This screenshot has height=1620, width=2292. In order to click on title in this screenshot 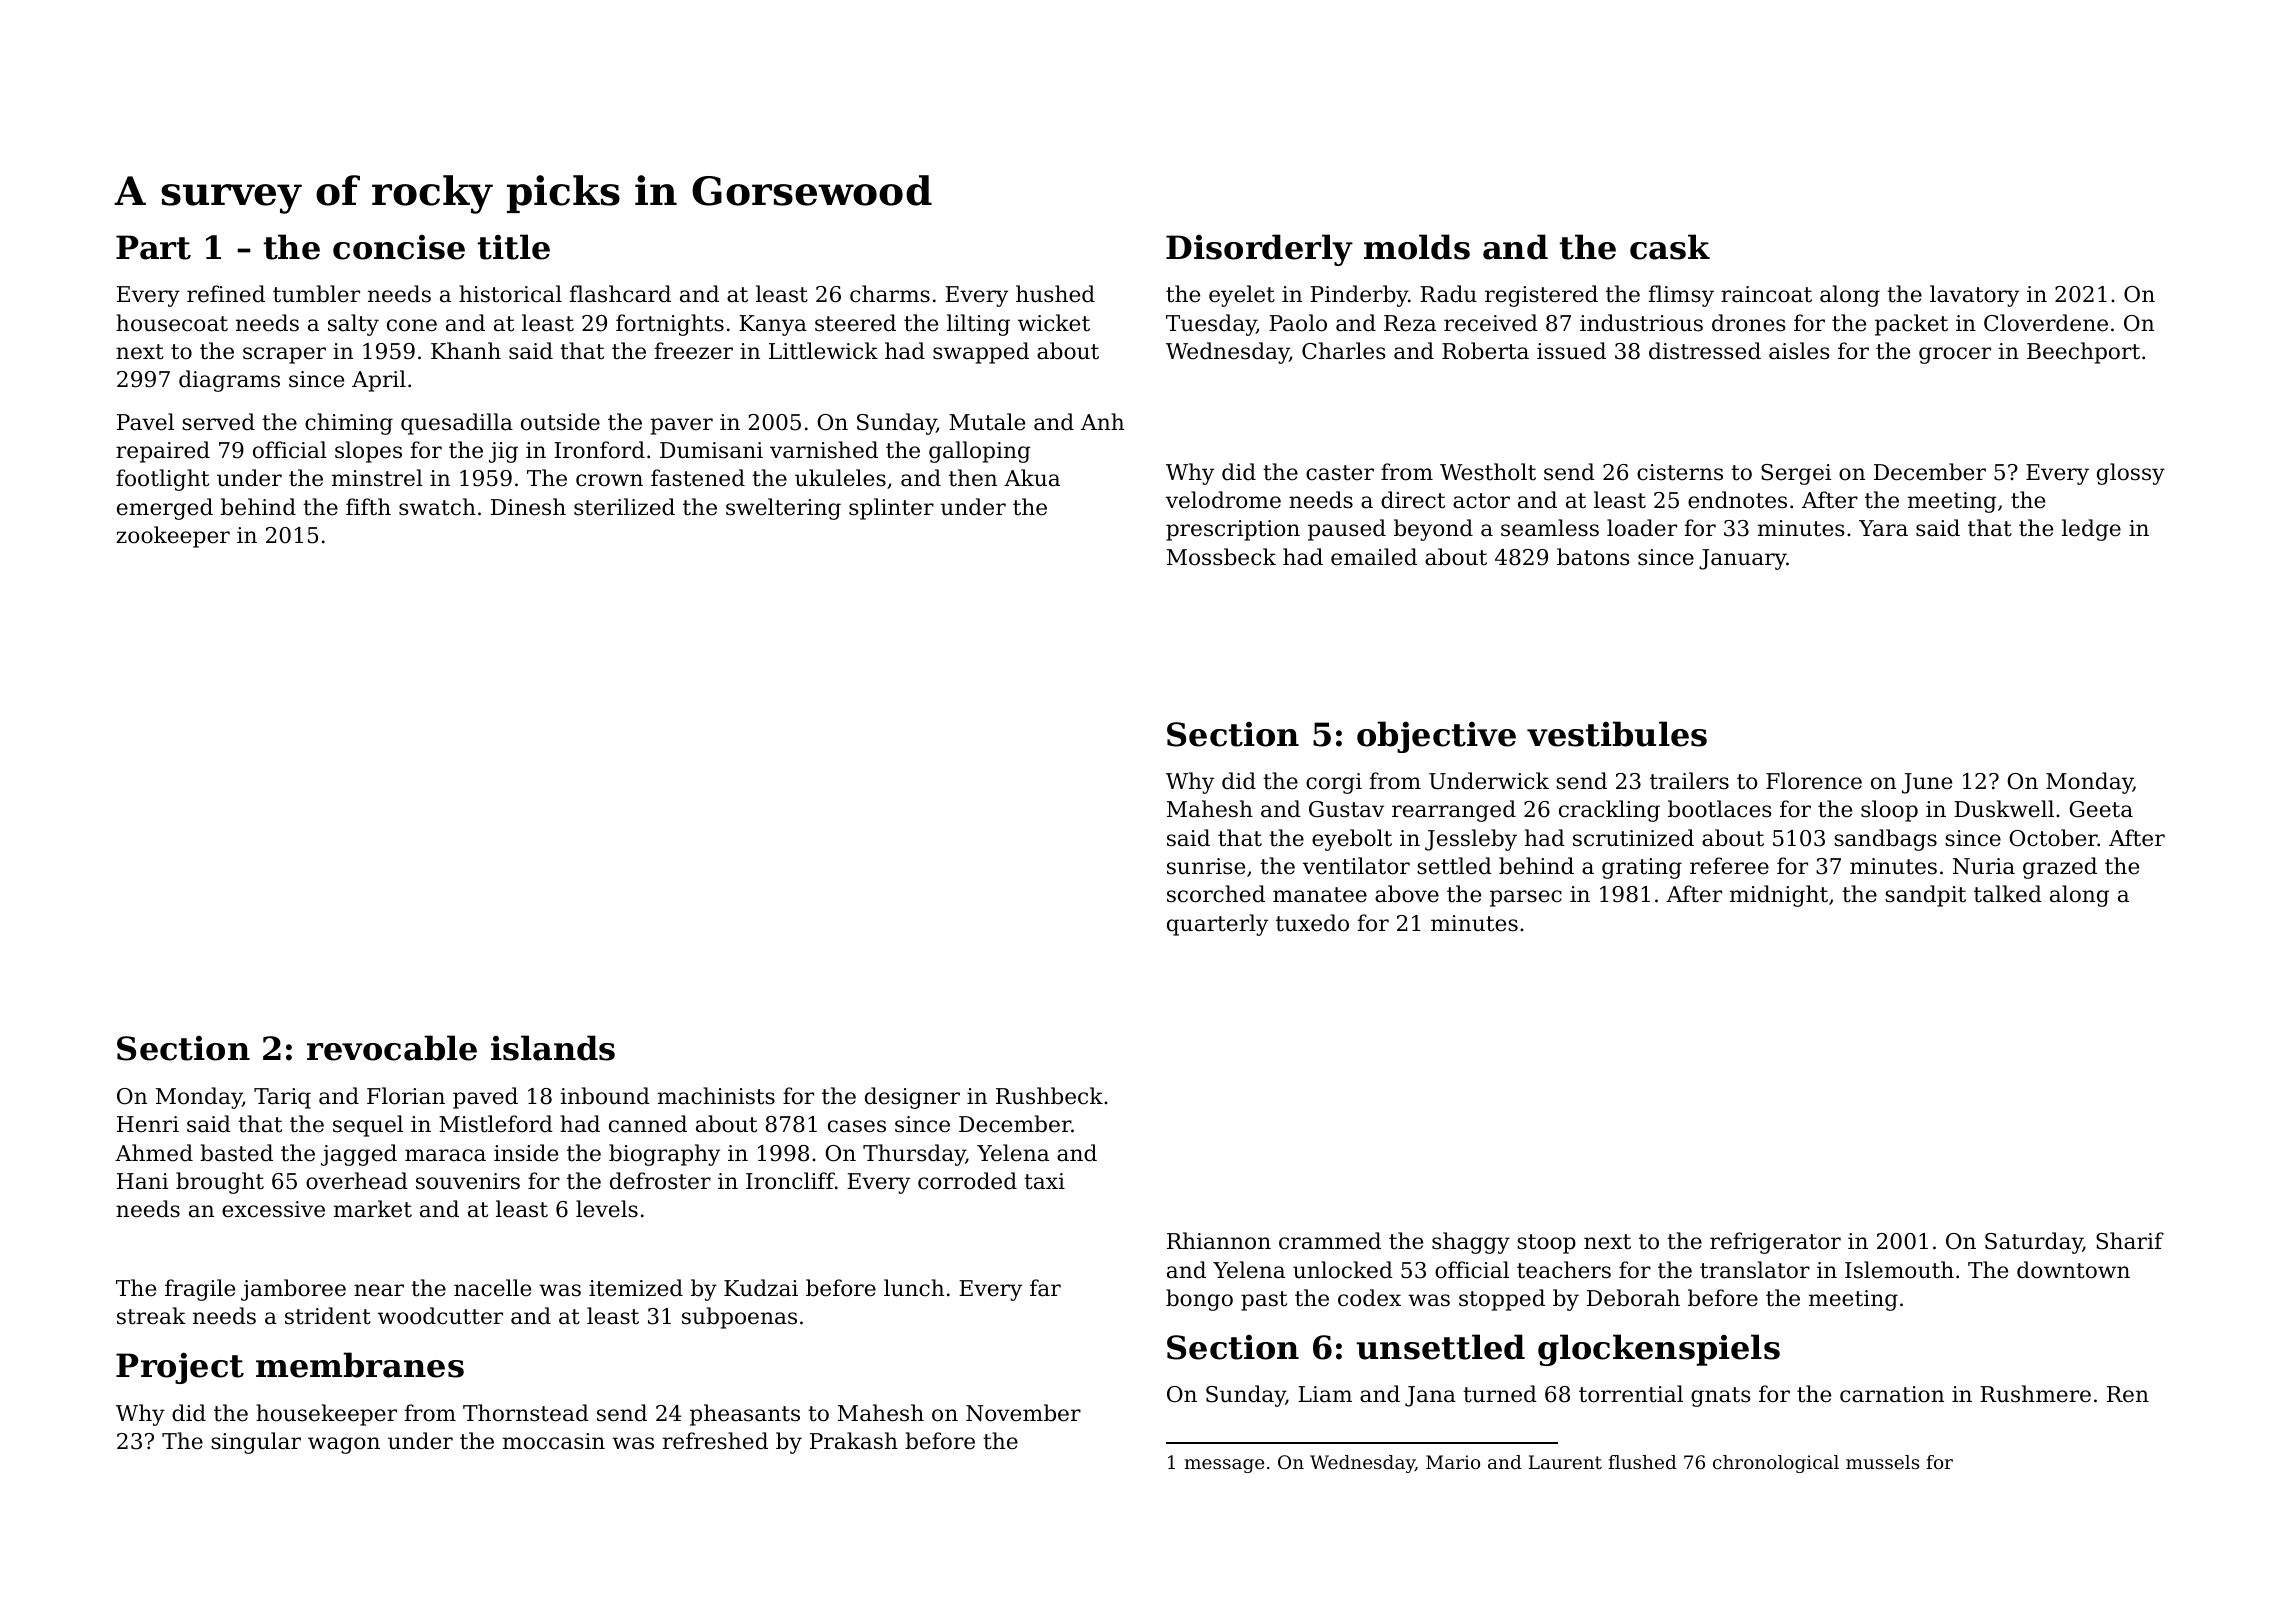, I will do `click(514, 247)`.
